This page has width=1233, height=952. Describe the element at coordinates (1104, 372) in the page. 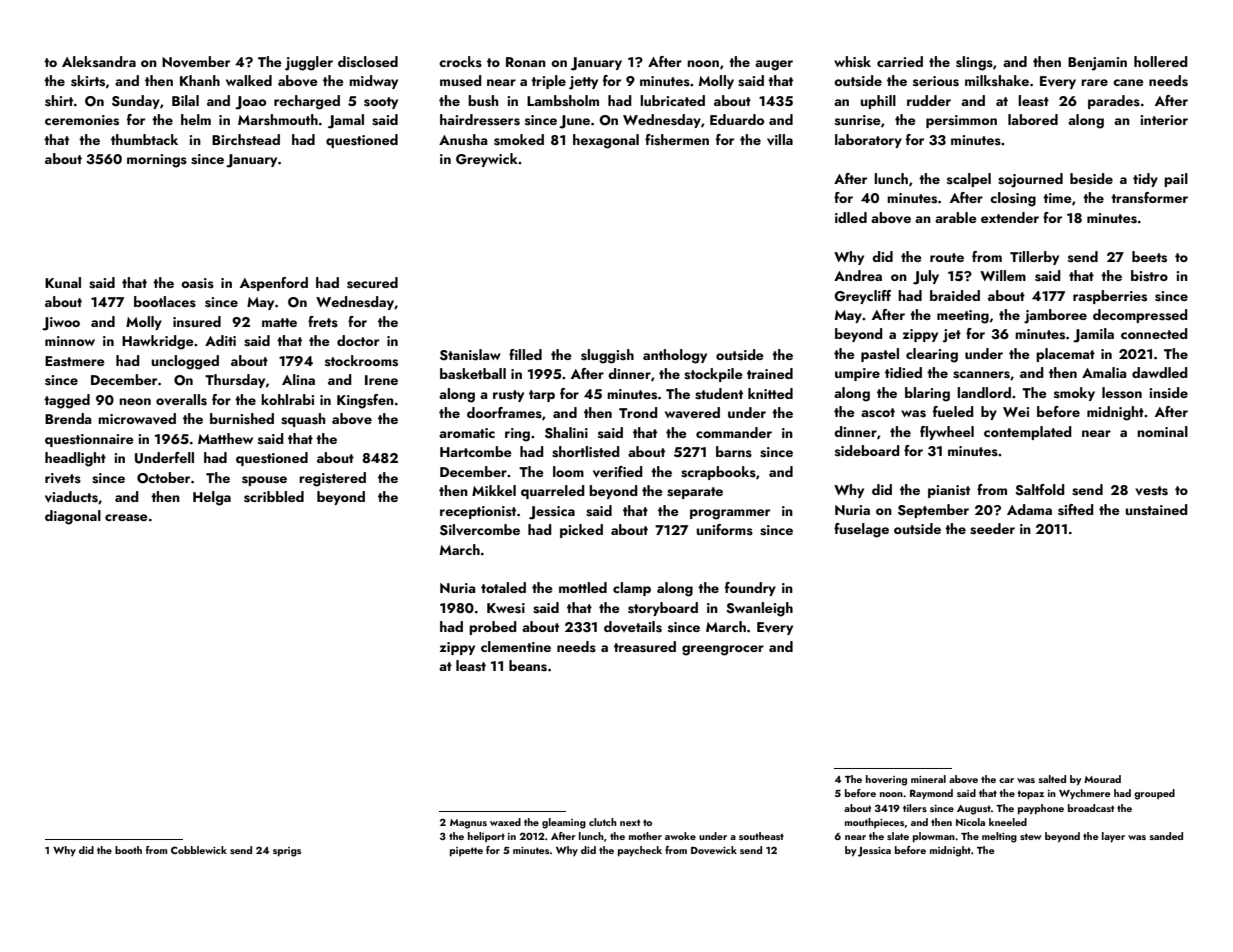

I see `Amalia` at that location.
